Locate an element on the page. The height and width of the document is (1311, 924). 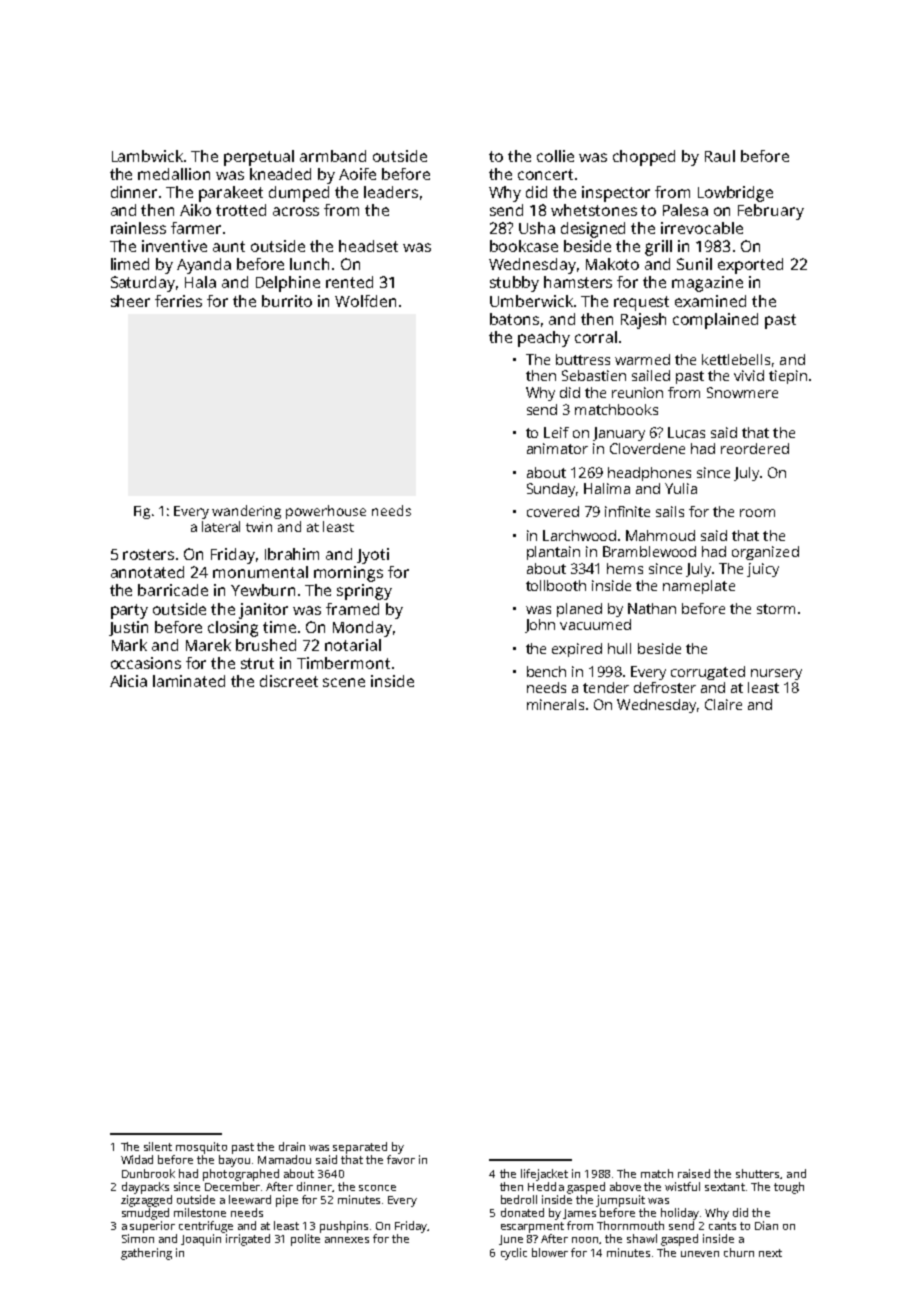
powerhouse is located at coordinates (326, 512).
